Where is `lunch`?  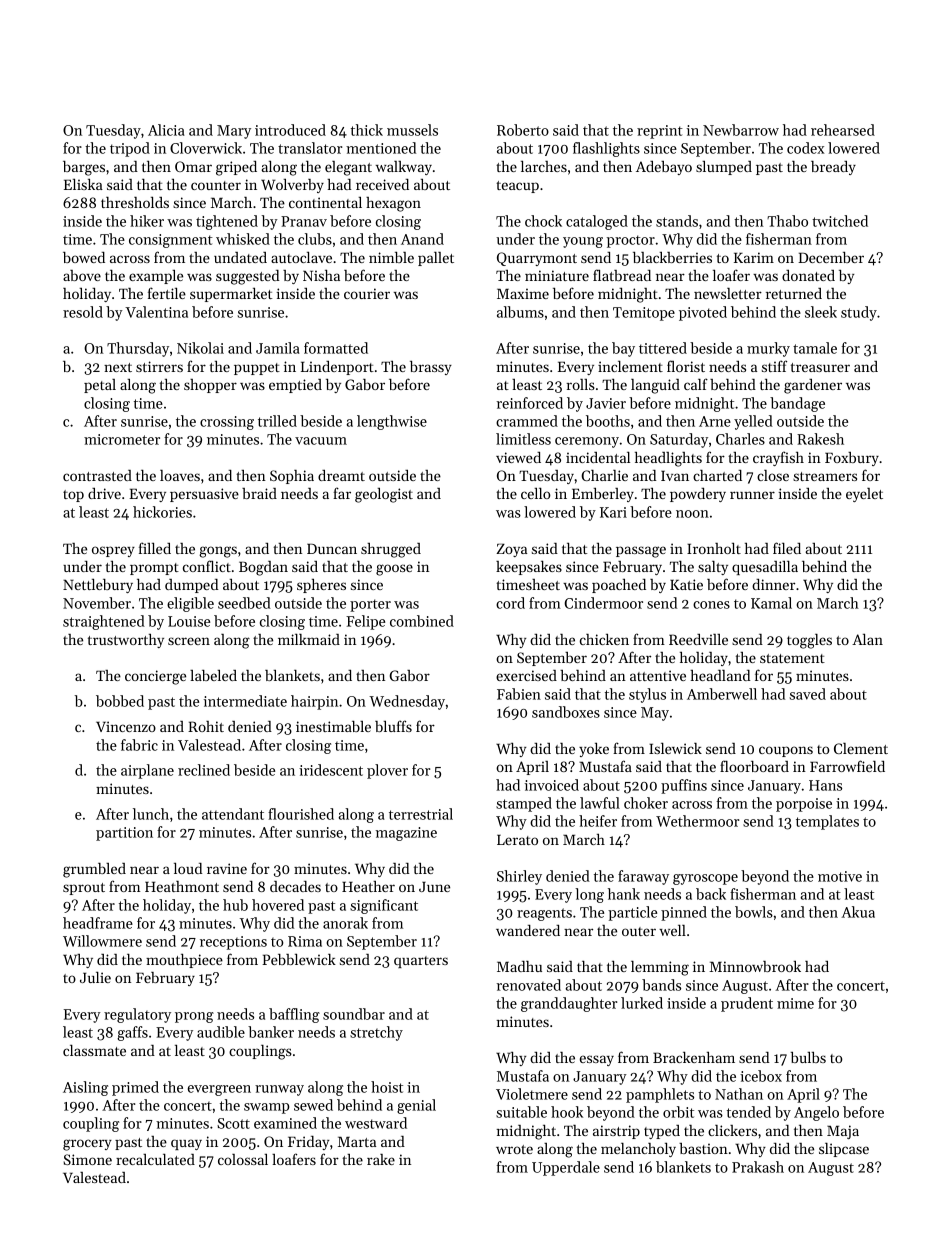 lunch is located at coordinates (151, 814).
